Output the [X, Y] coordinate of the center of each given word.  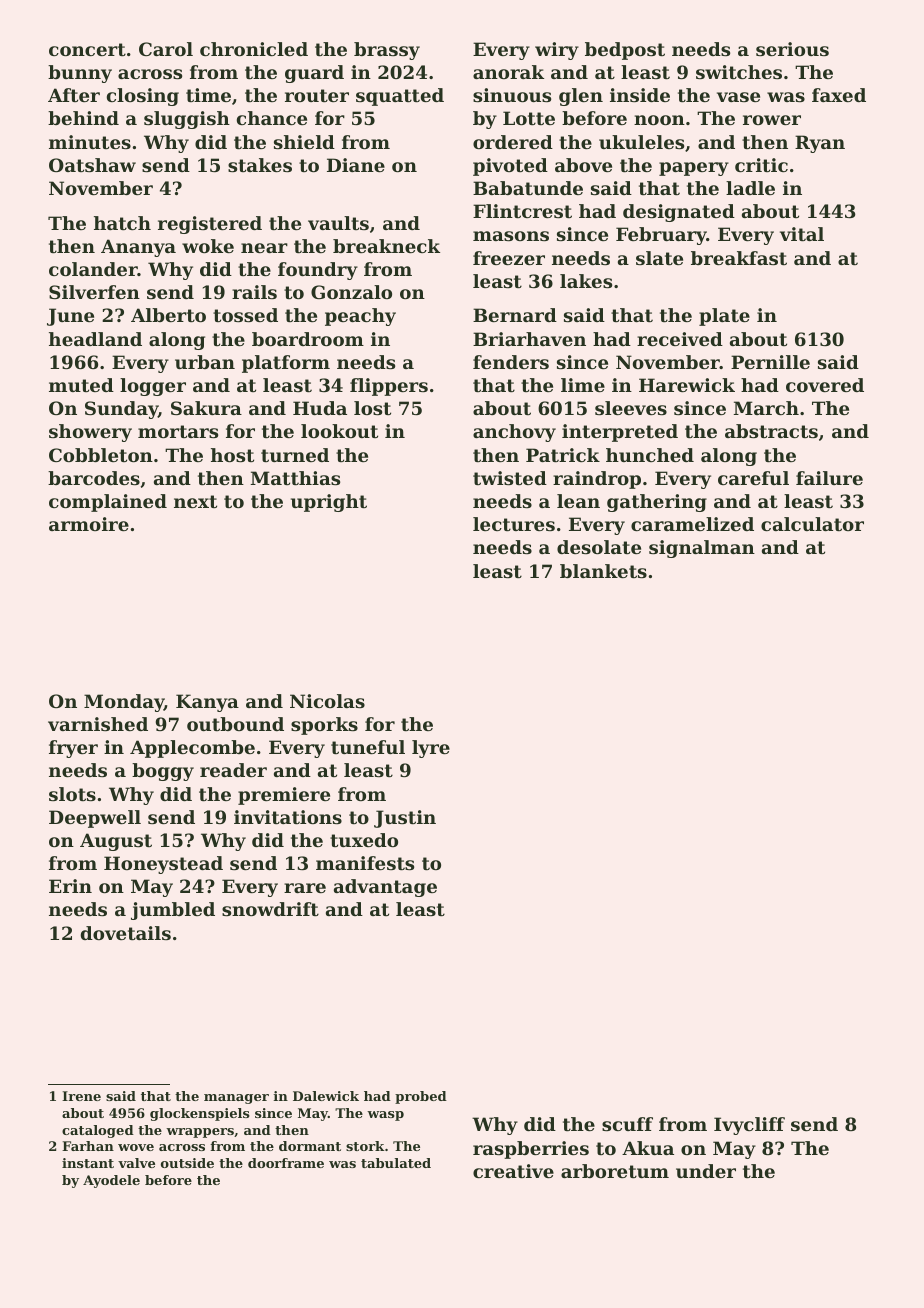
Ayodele [111, 1181]
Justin [405, 819]
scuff [627, 1124]
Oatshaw [92, 165]
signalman [702, 549]
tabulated [396, 1163]
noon [659, 120]
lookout [339, 431]
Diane [356, 165]
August [116, 842]
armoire [89, 524]
